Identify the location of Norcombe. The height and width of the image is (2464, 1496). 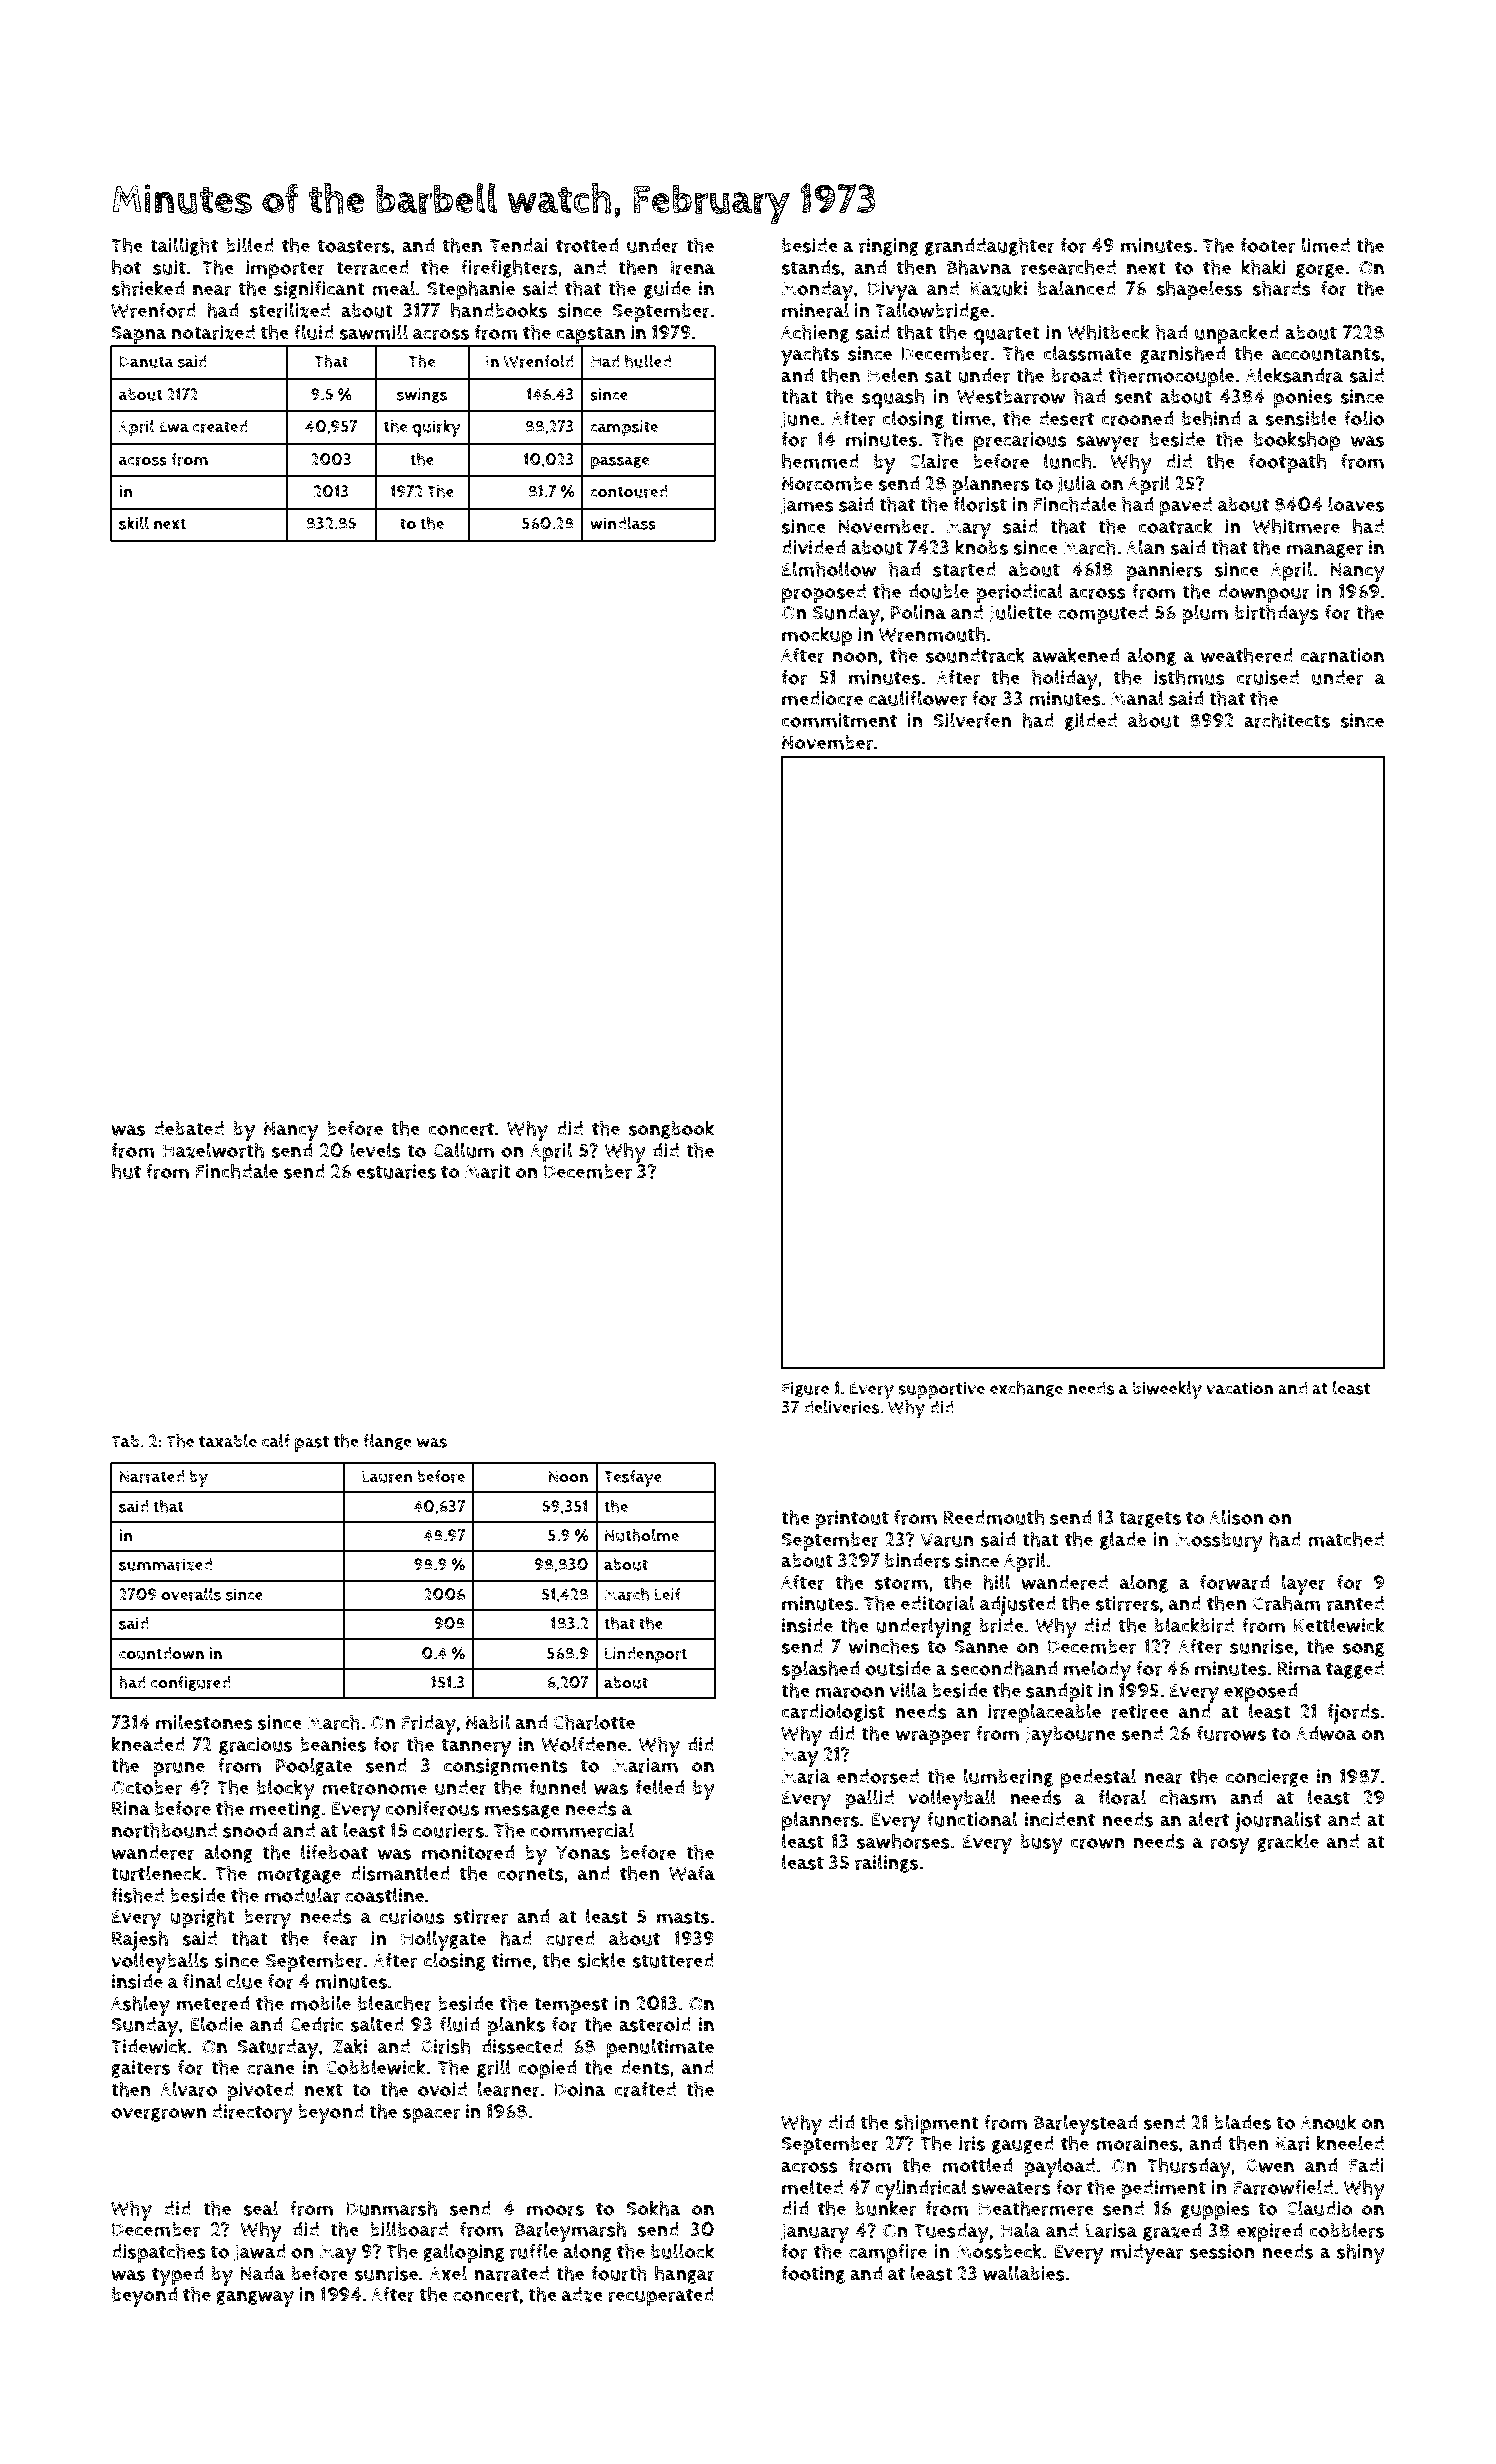
(827, 483).
